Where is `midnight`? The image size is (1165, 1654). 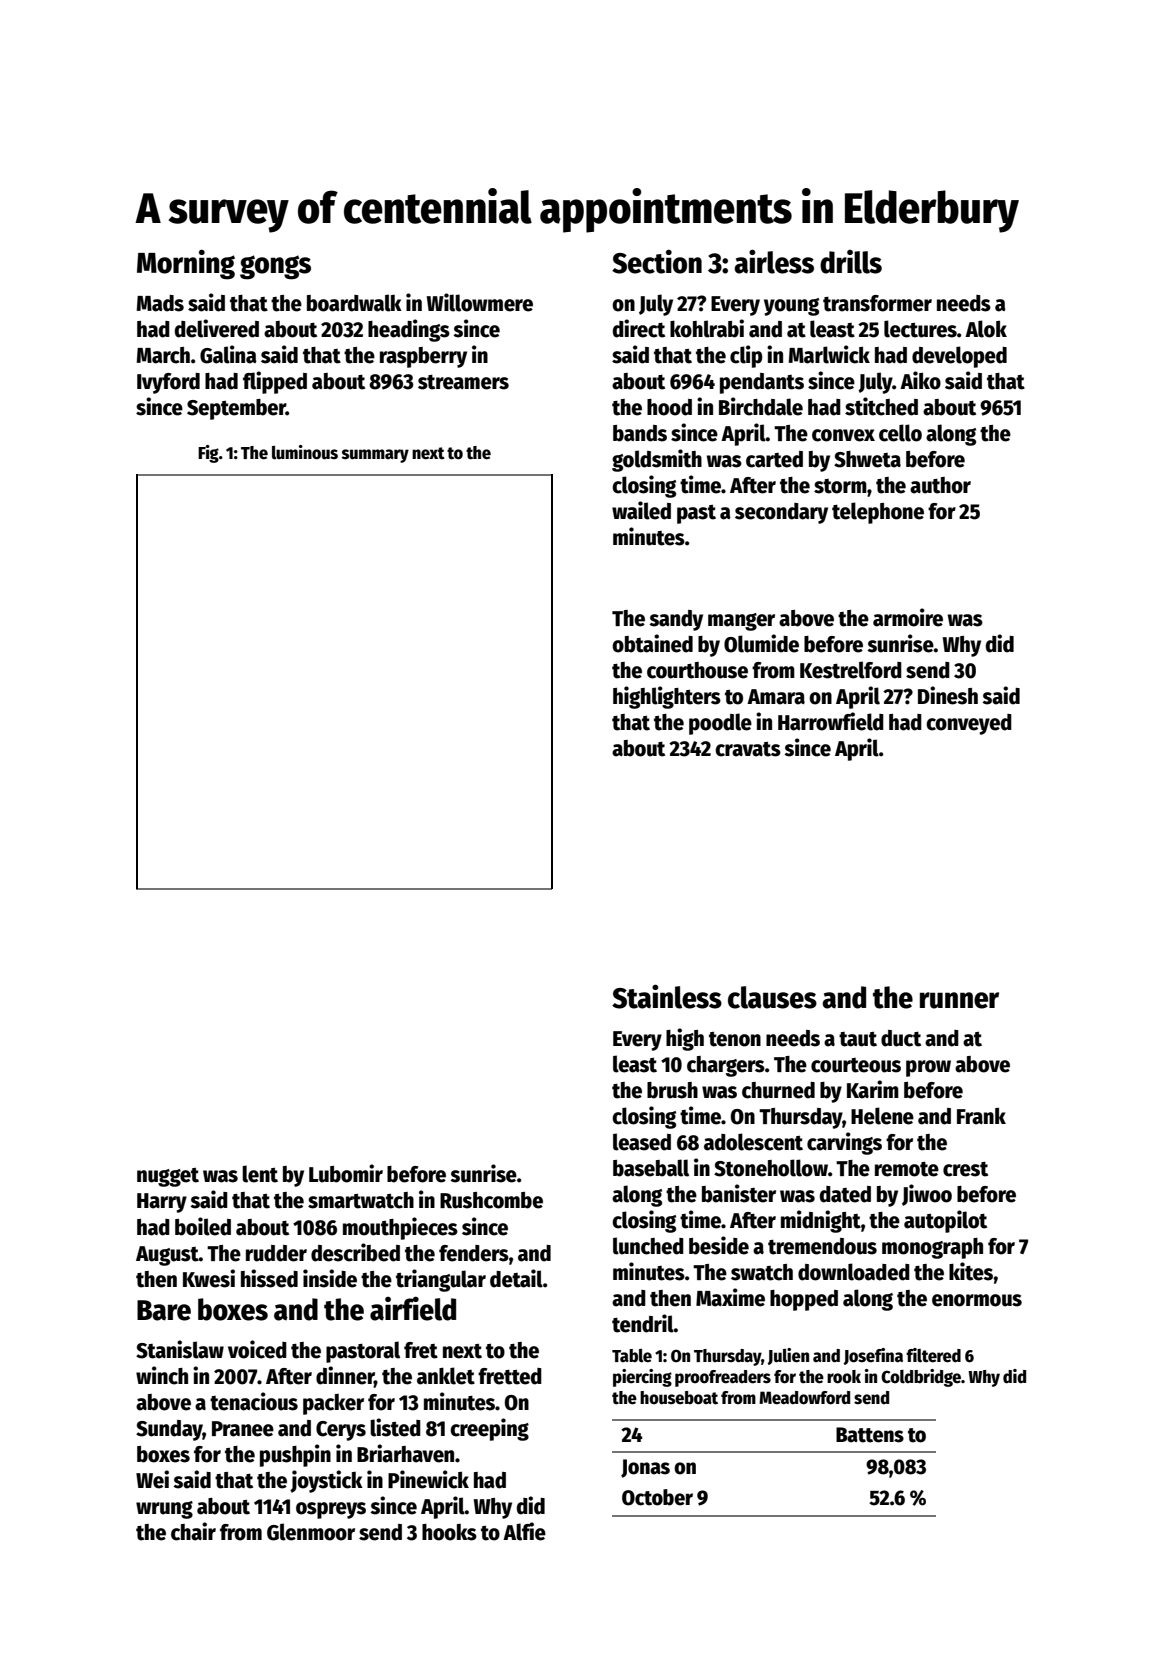 midnight is located at coordinates (821, 1221).
